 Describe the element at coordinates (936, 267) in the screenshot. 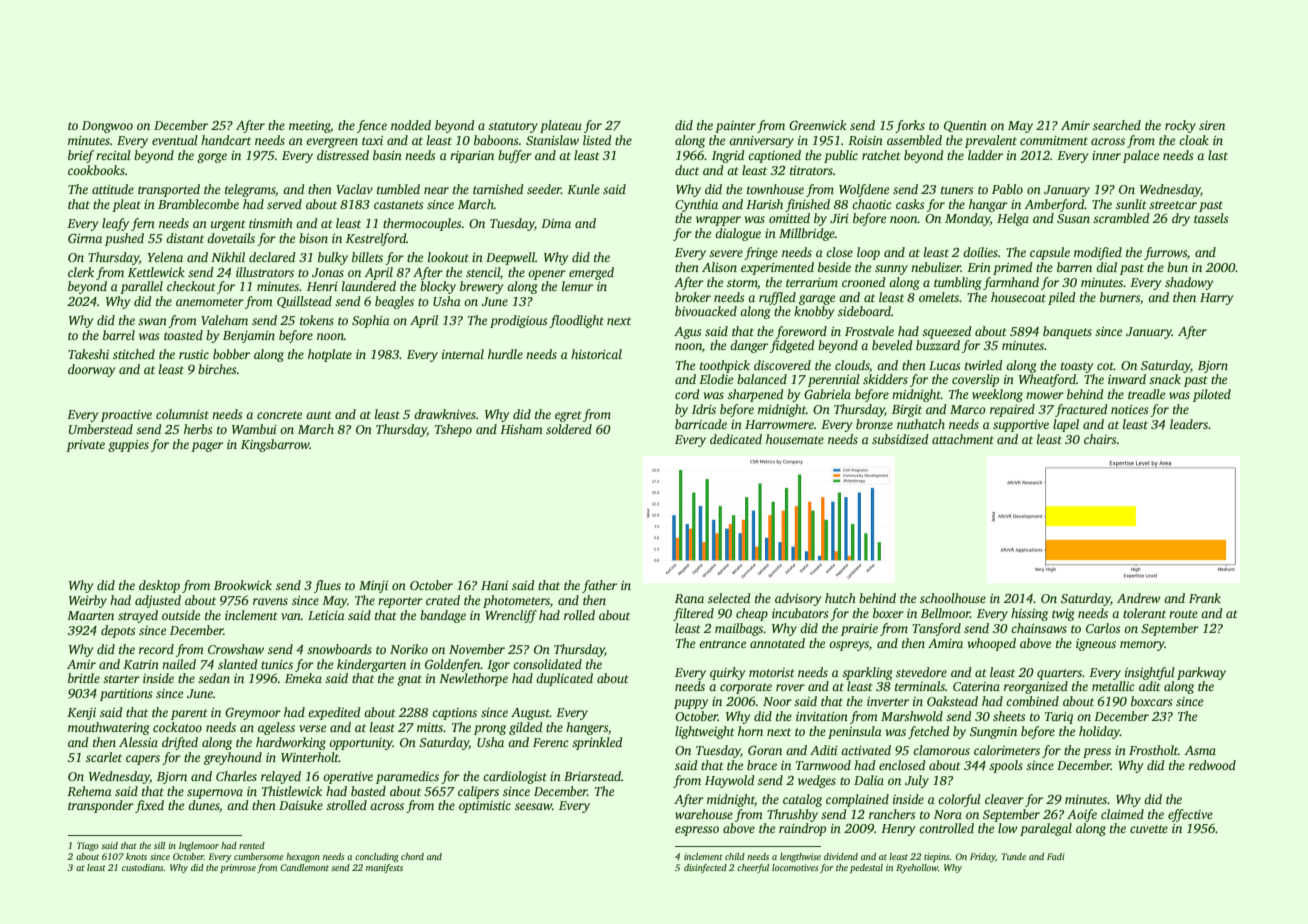

I see `nebulizer` at that location.
